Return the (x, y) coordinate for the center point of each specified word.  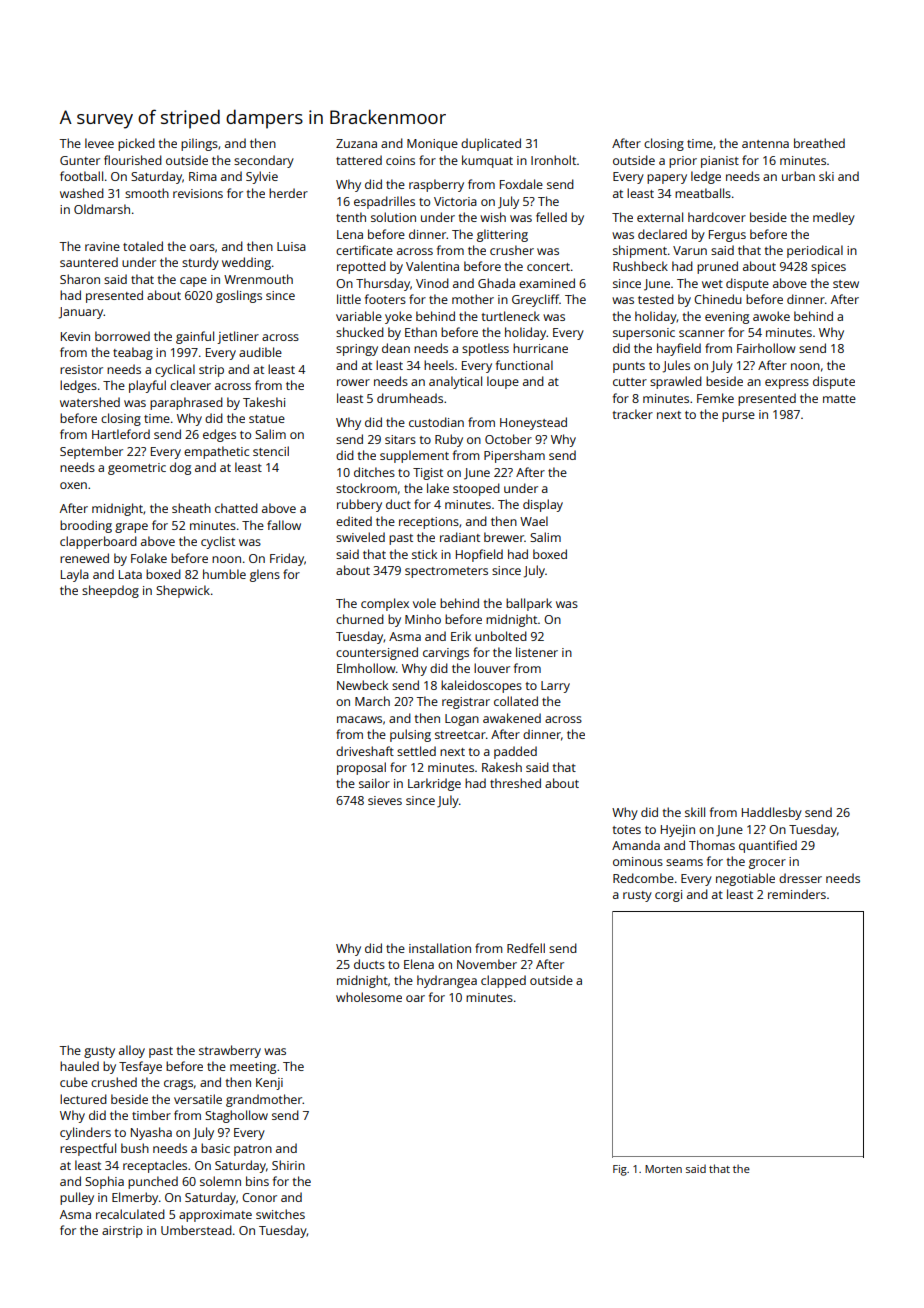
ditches (374, 472)
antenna (765, 144)
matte (839, 399)
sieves (385, 800)
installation (440, 948)
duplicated (491, 144)
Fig (620, 1170)
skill (695, 812)
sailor (374, 783)
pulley (77, 1198)
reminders (797, 894)
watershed (90, 402)
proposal (361, 768)
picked (136, 144)
